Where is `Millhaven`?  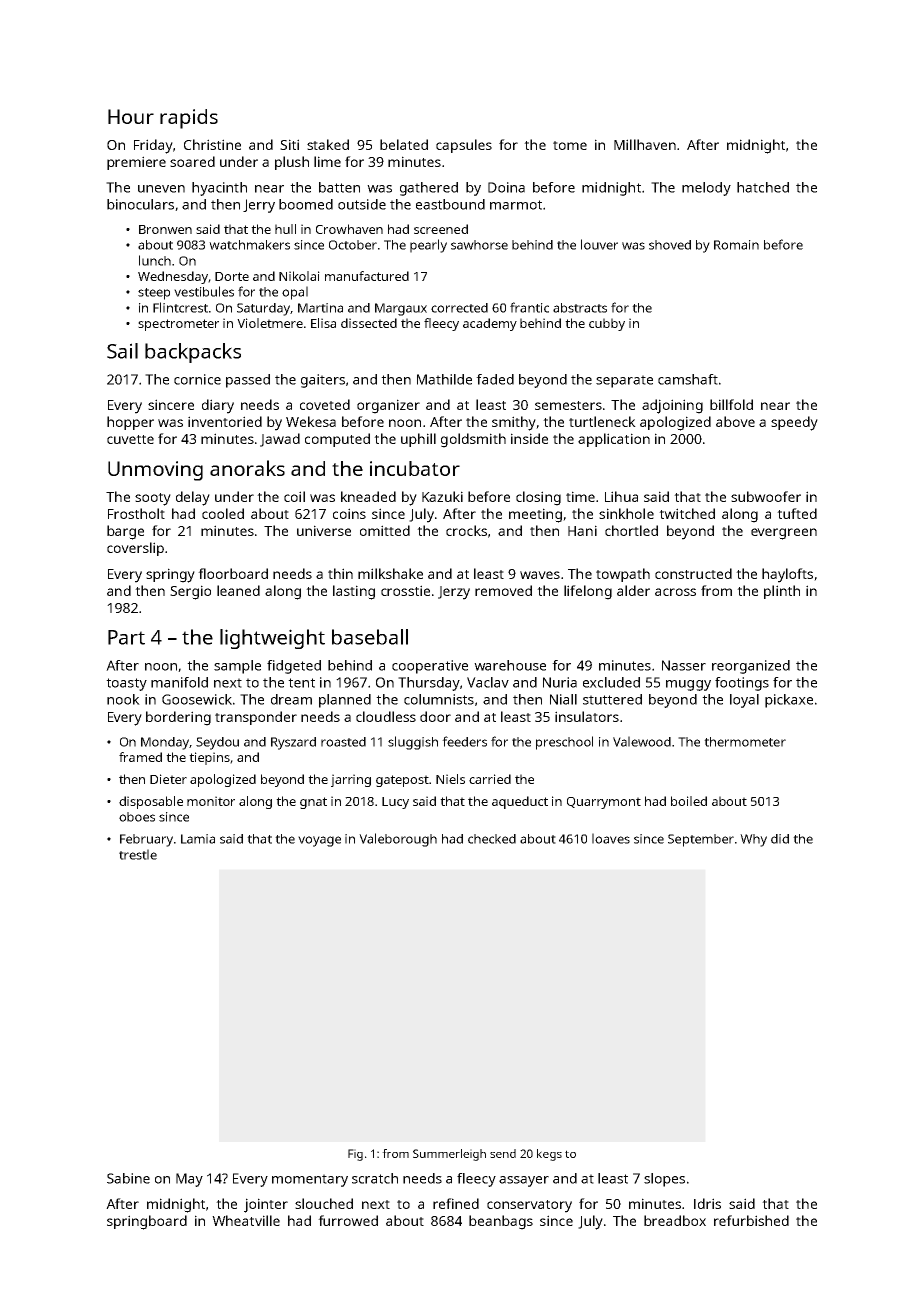
Millhaven is located at coordinates (645, 144).
